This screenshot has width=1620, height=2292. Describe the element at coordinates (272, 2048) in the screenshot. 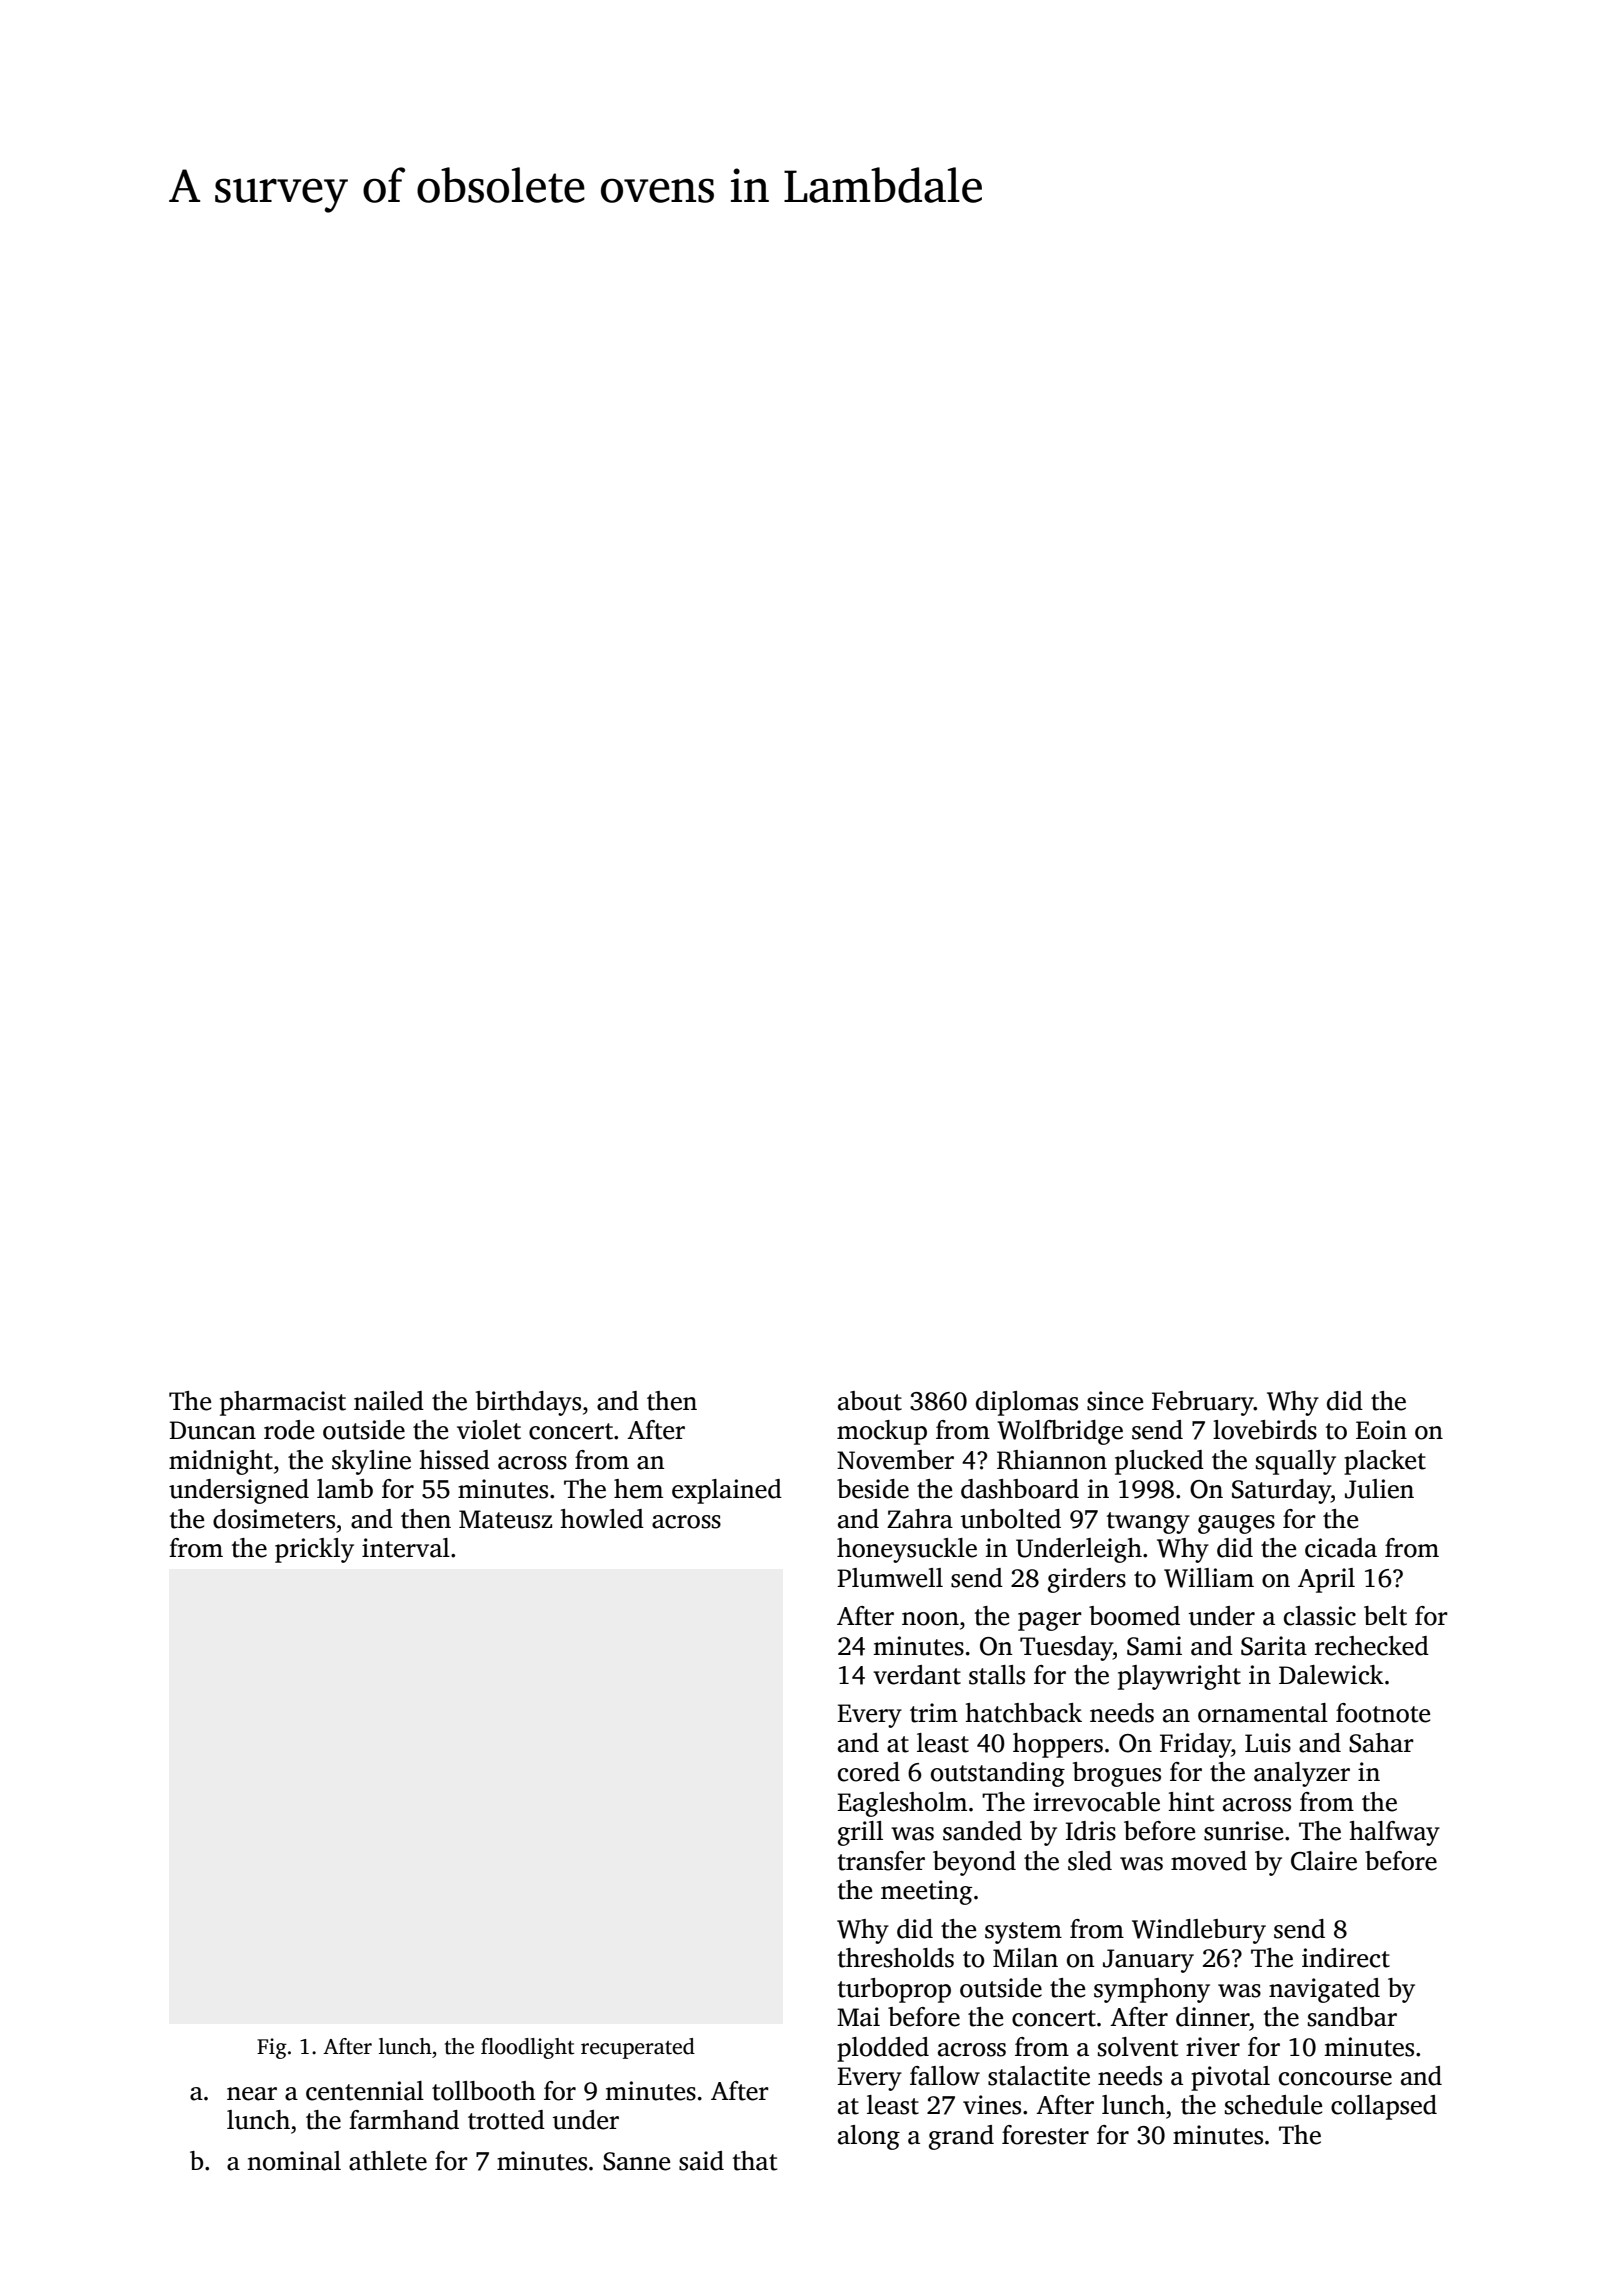

I see `Fig` at that location.
